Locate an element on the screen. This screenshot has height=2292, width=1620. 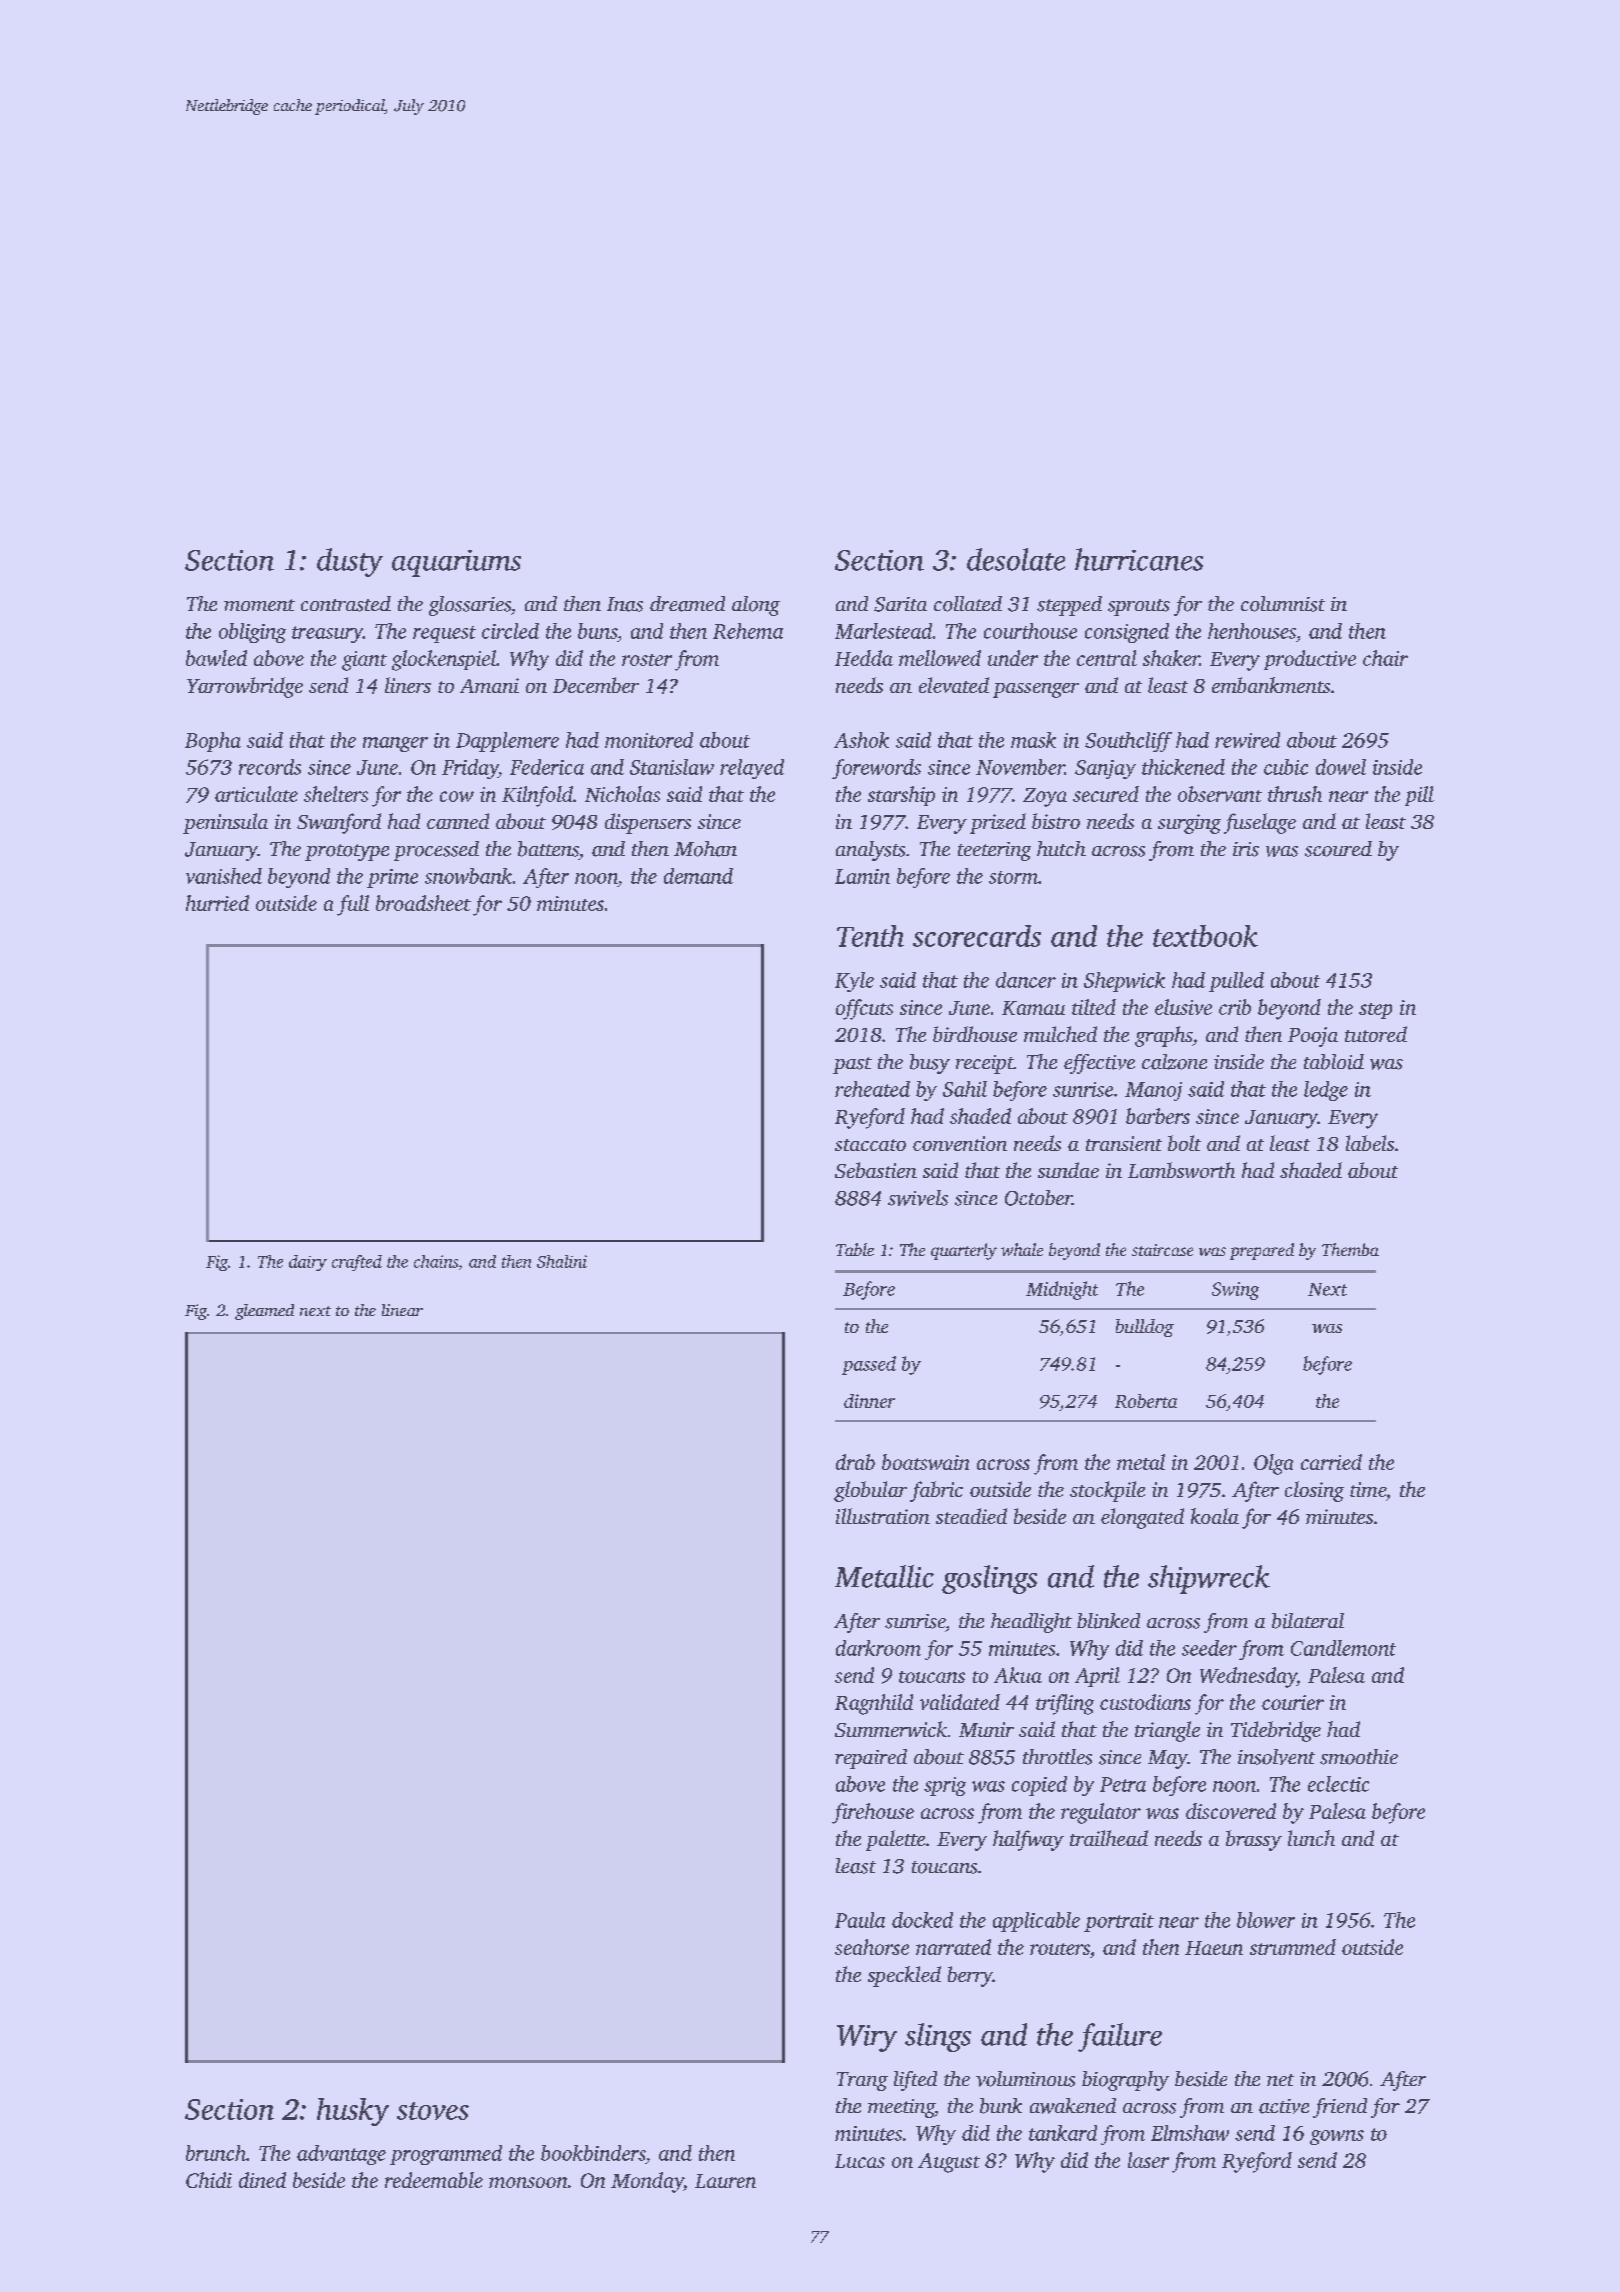
fabric is located at coordinates (936, 1491).
